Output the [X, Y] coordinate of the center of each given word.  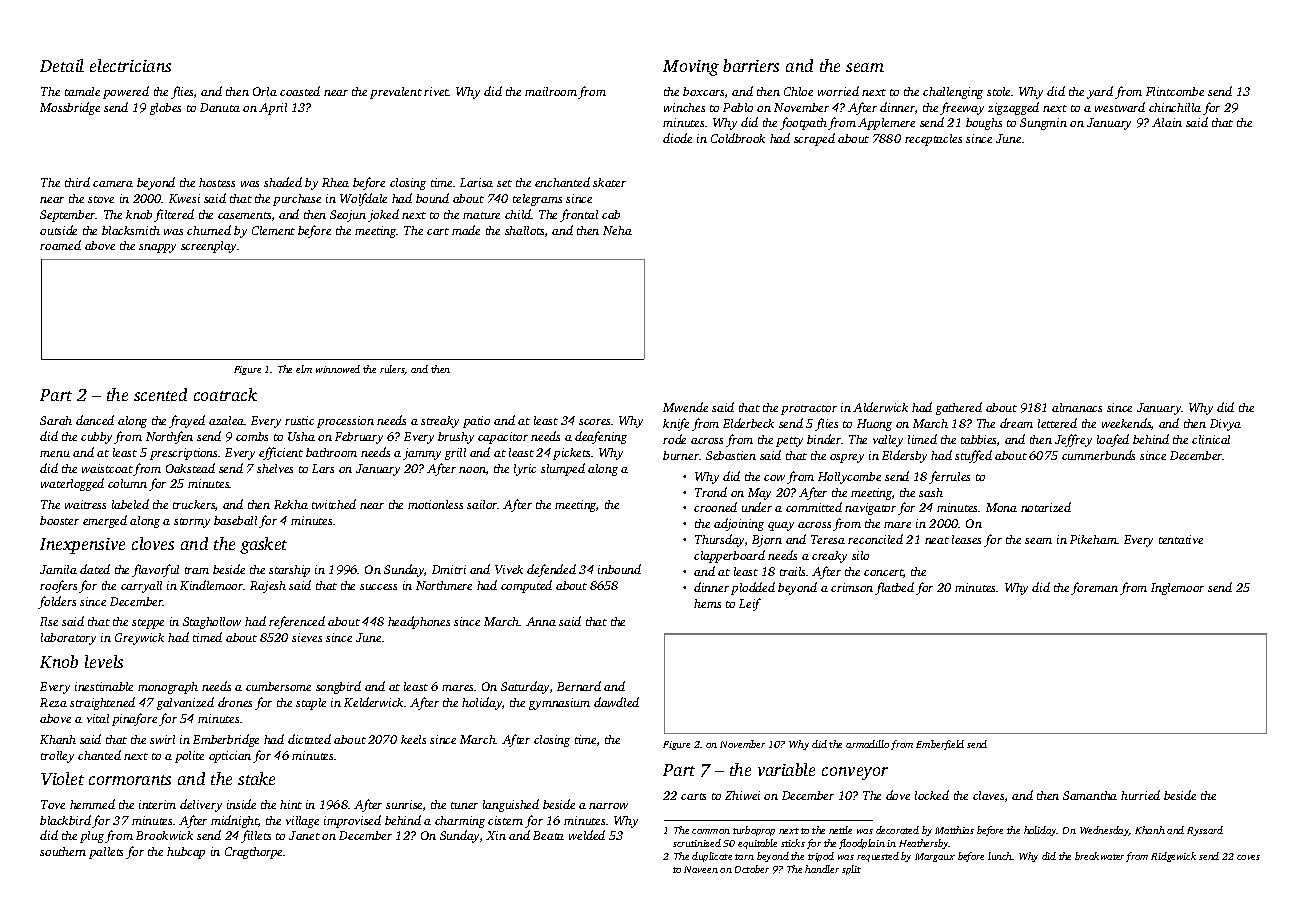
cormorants [130, 780]
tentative [1181, 539]
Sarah [56, 420]
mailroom [551, 91]
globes [165, 109]
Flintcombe [1175, 91]
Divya [1225, 425]
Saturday [525, 687]
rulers [392, 370]
